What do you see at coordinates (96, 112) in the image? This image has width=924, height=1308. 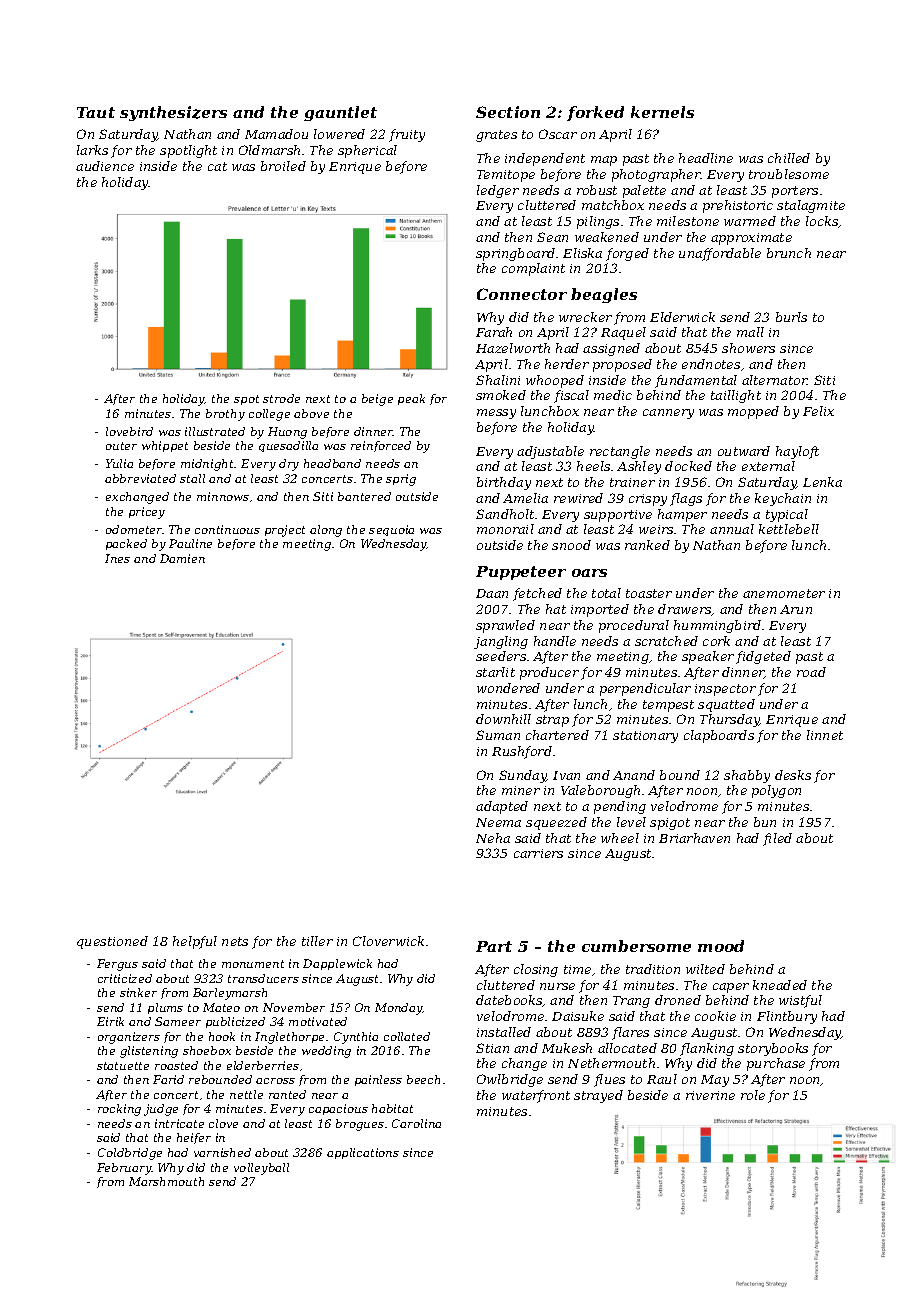 I see `Taut` at bounding box center [96, 112].
